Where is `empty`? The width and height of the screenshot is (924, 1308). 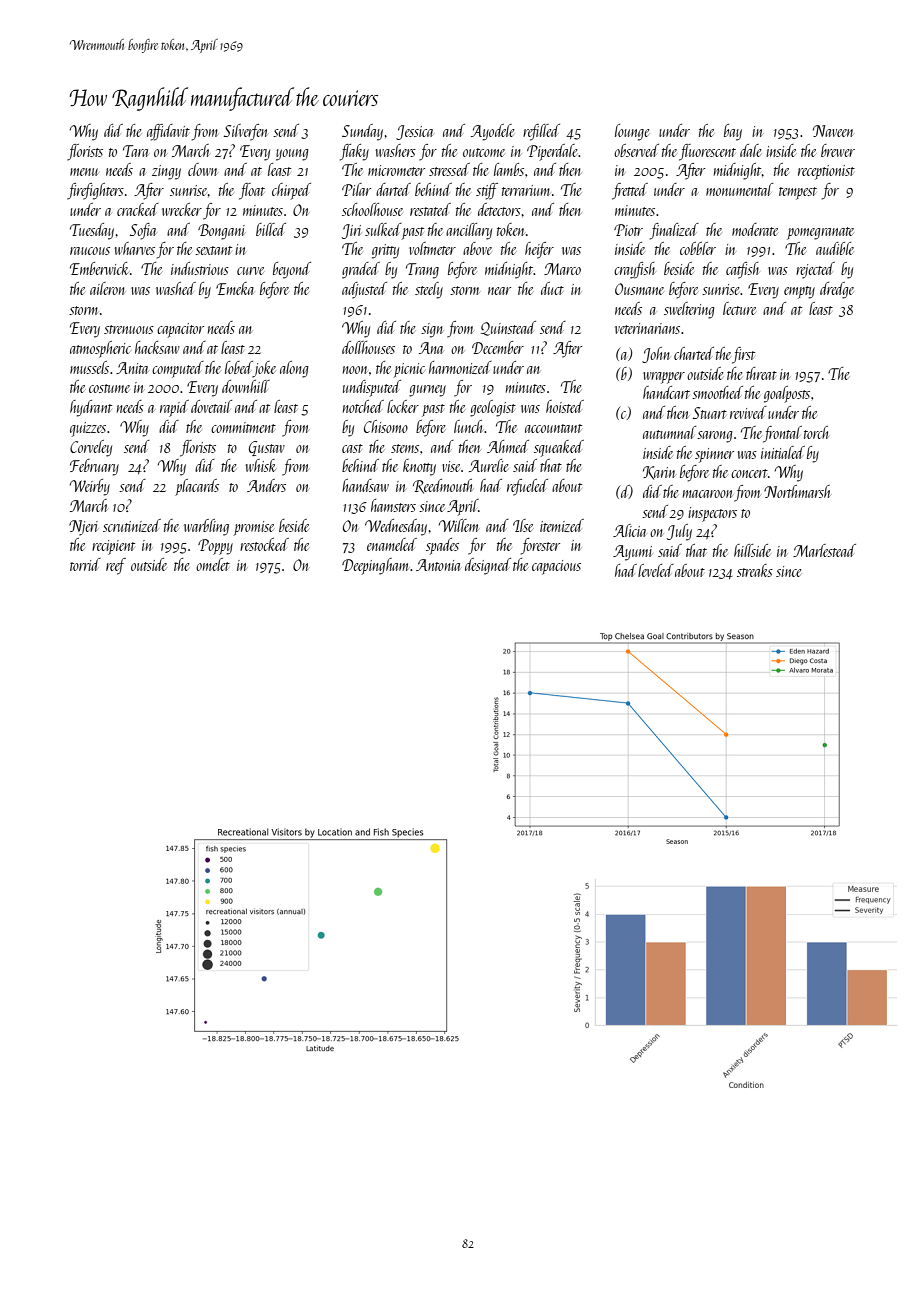 empty is located at coordinates (799, 292).
